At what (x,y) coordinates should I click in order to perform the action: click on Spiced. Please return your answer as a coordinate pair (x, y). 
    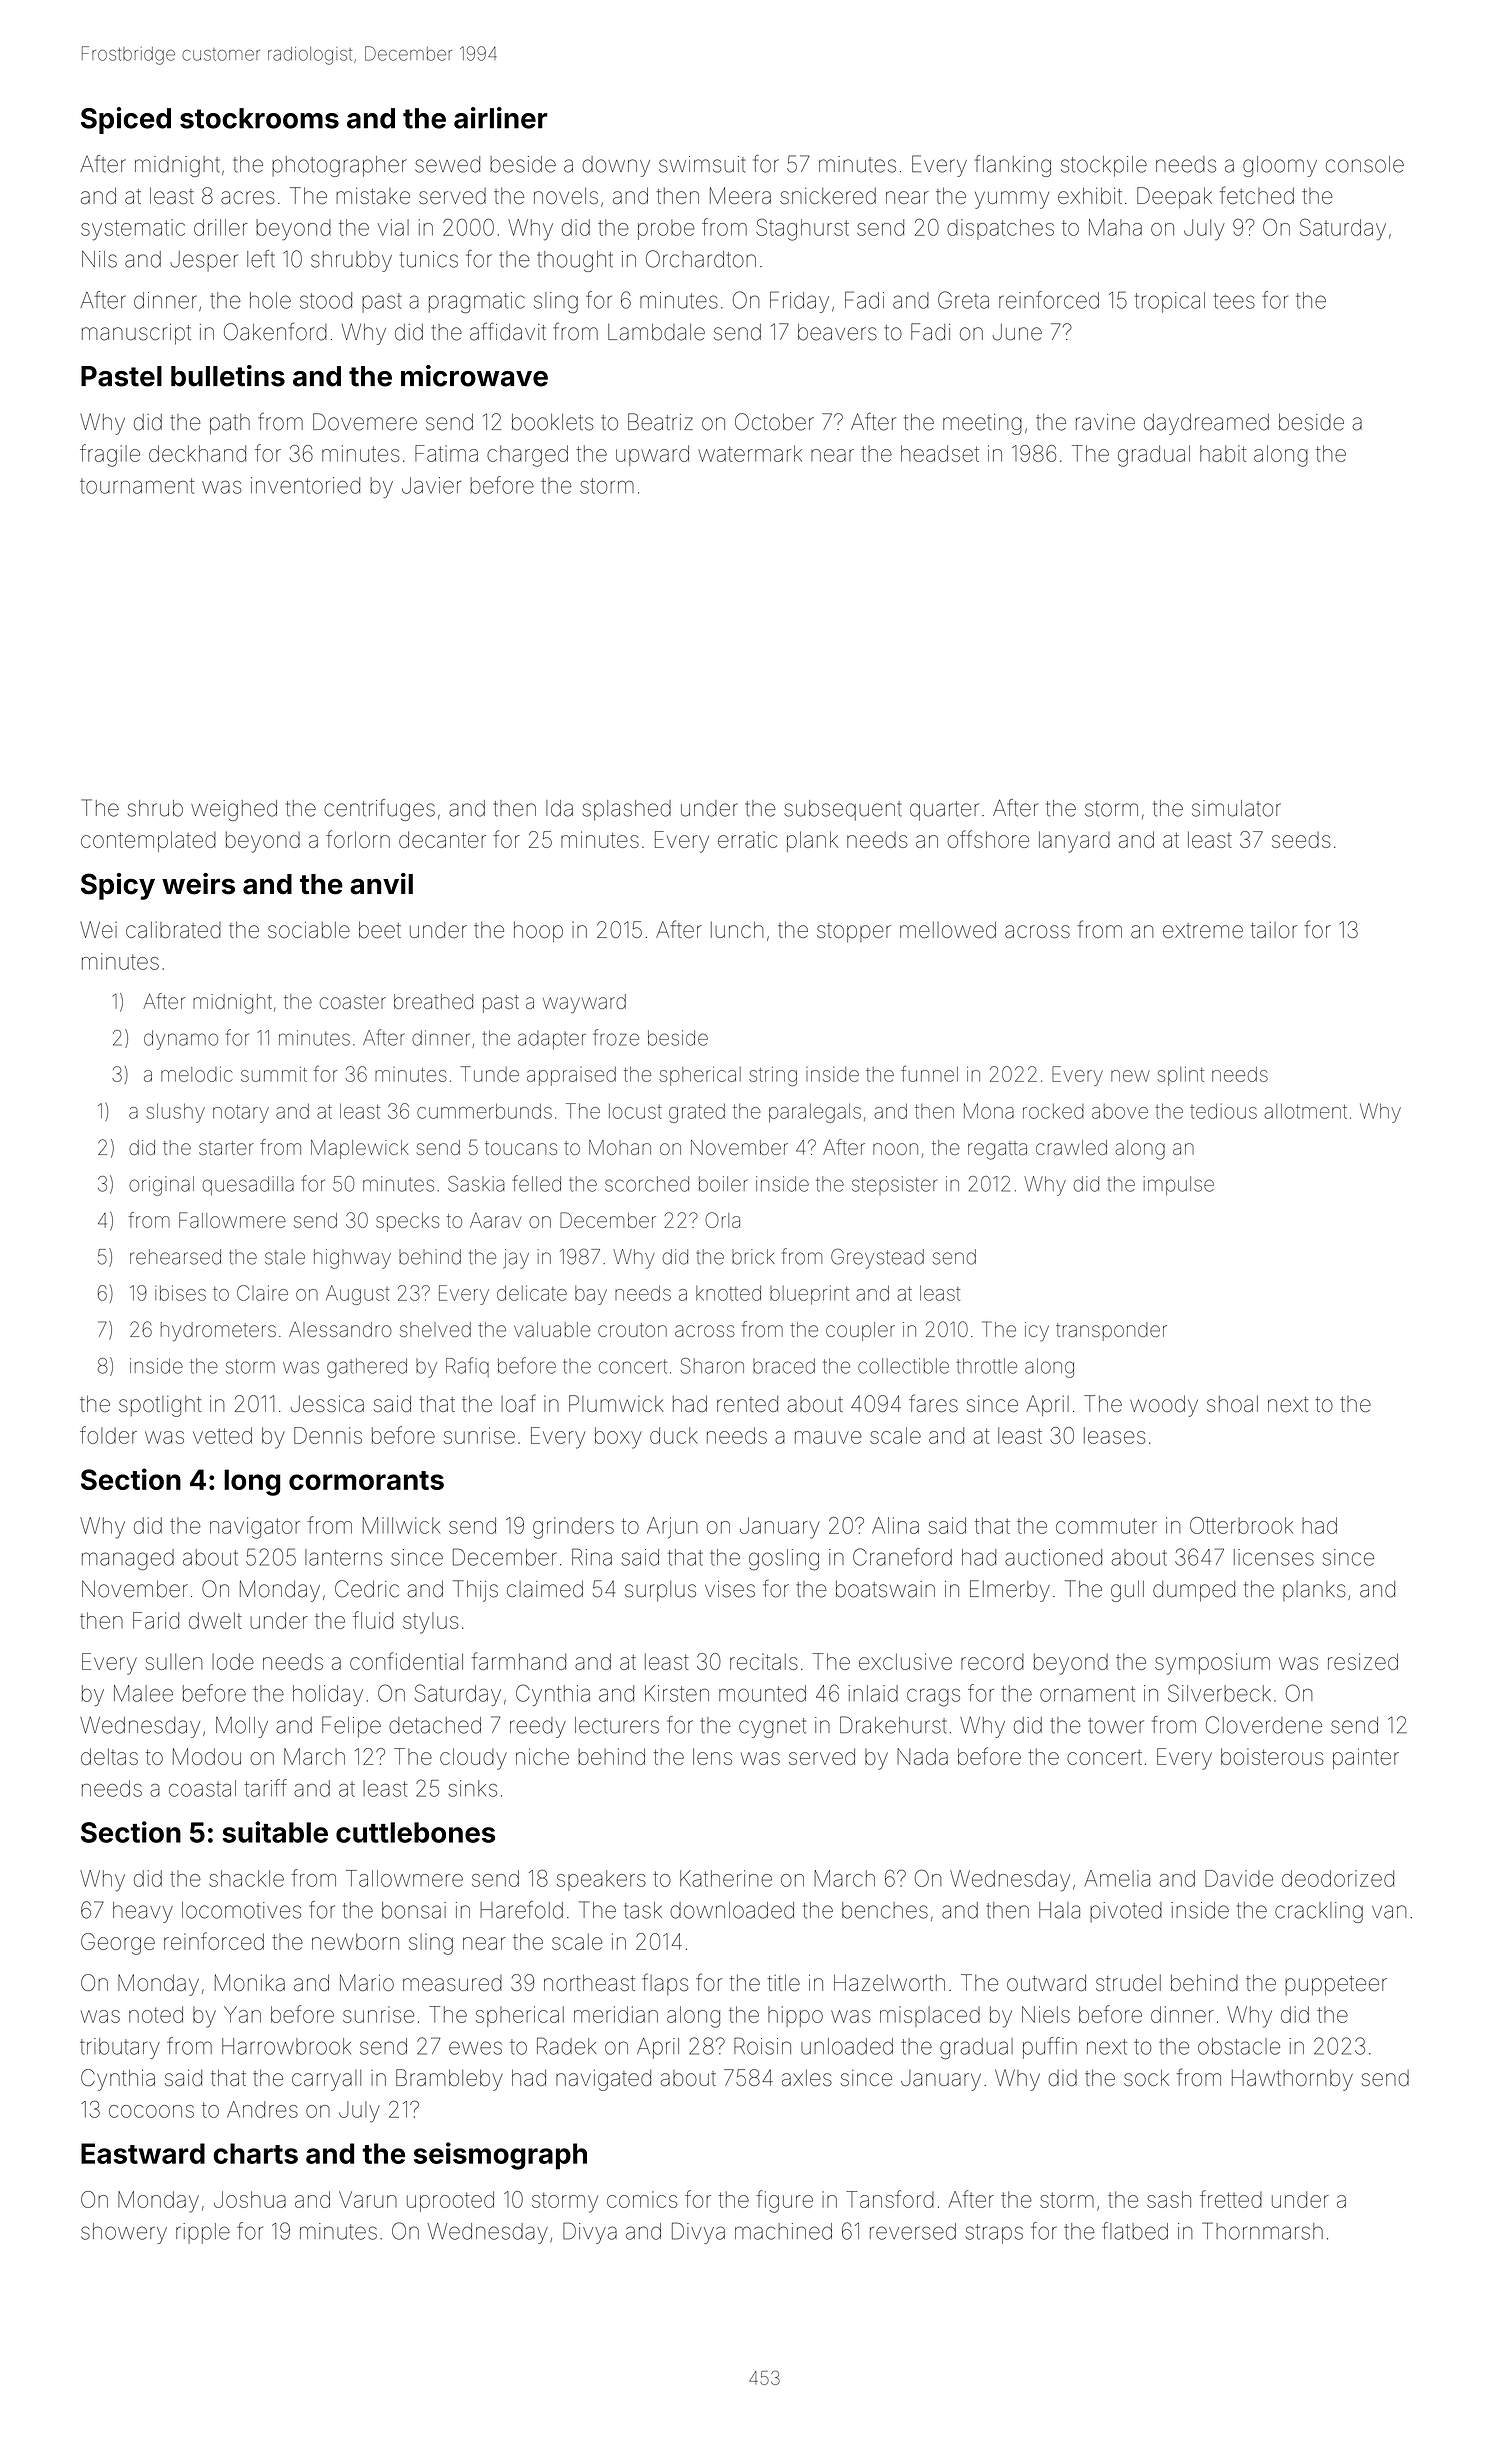
    Looking at the image, I should click on (126, 120).
